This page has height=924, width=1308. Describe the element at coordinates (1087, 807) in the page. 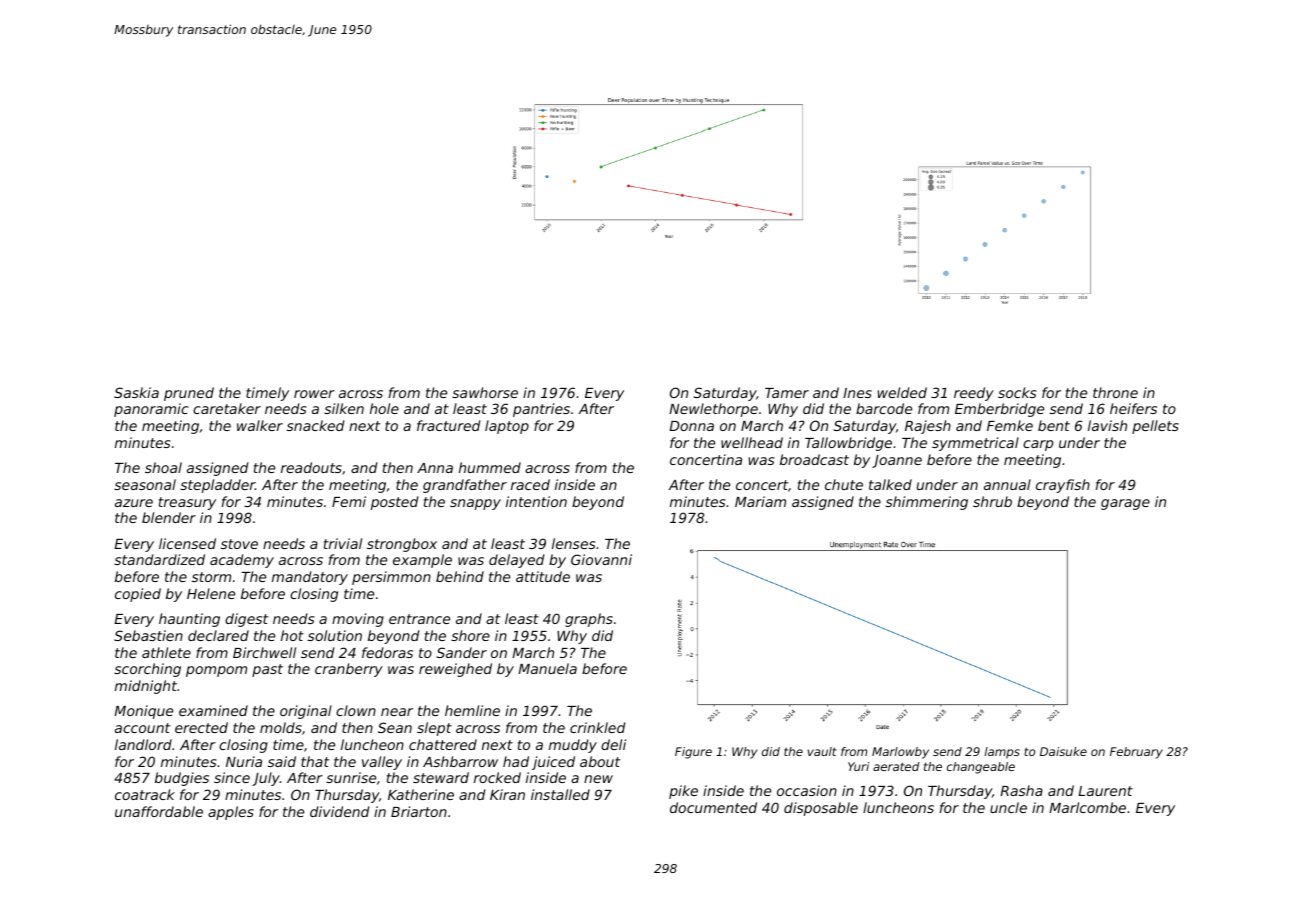

I see `Marlcombe` at that location.
